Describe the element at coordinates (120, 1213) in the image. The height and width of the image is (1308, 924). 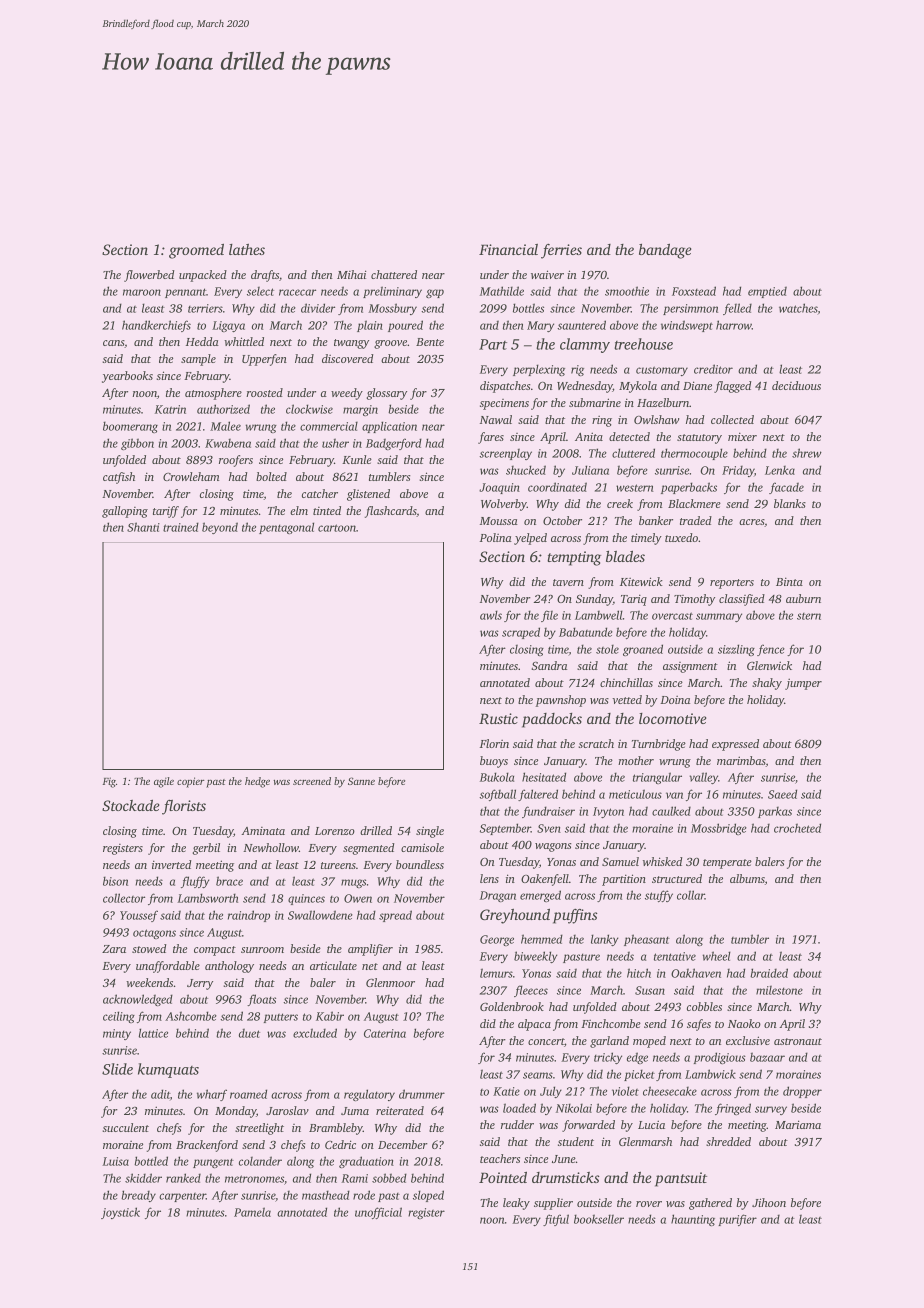
I see `joystick` at that location.
